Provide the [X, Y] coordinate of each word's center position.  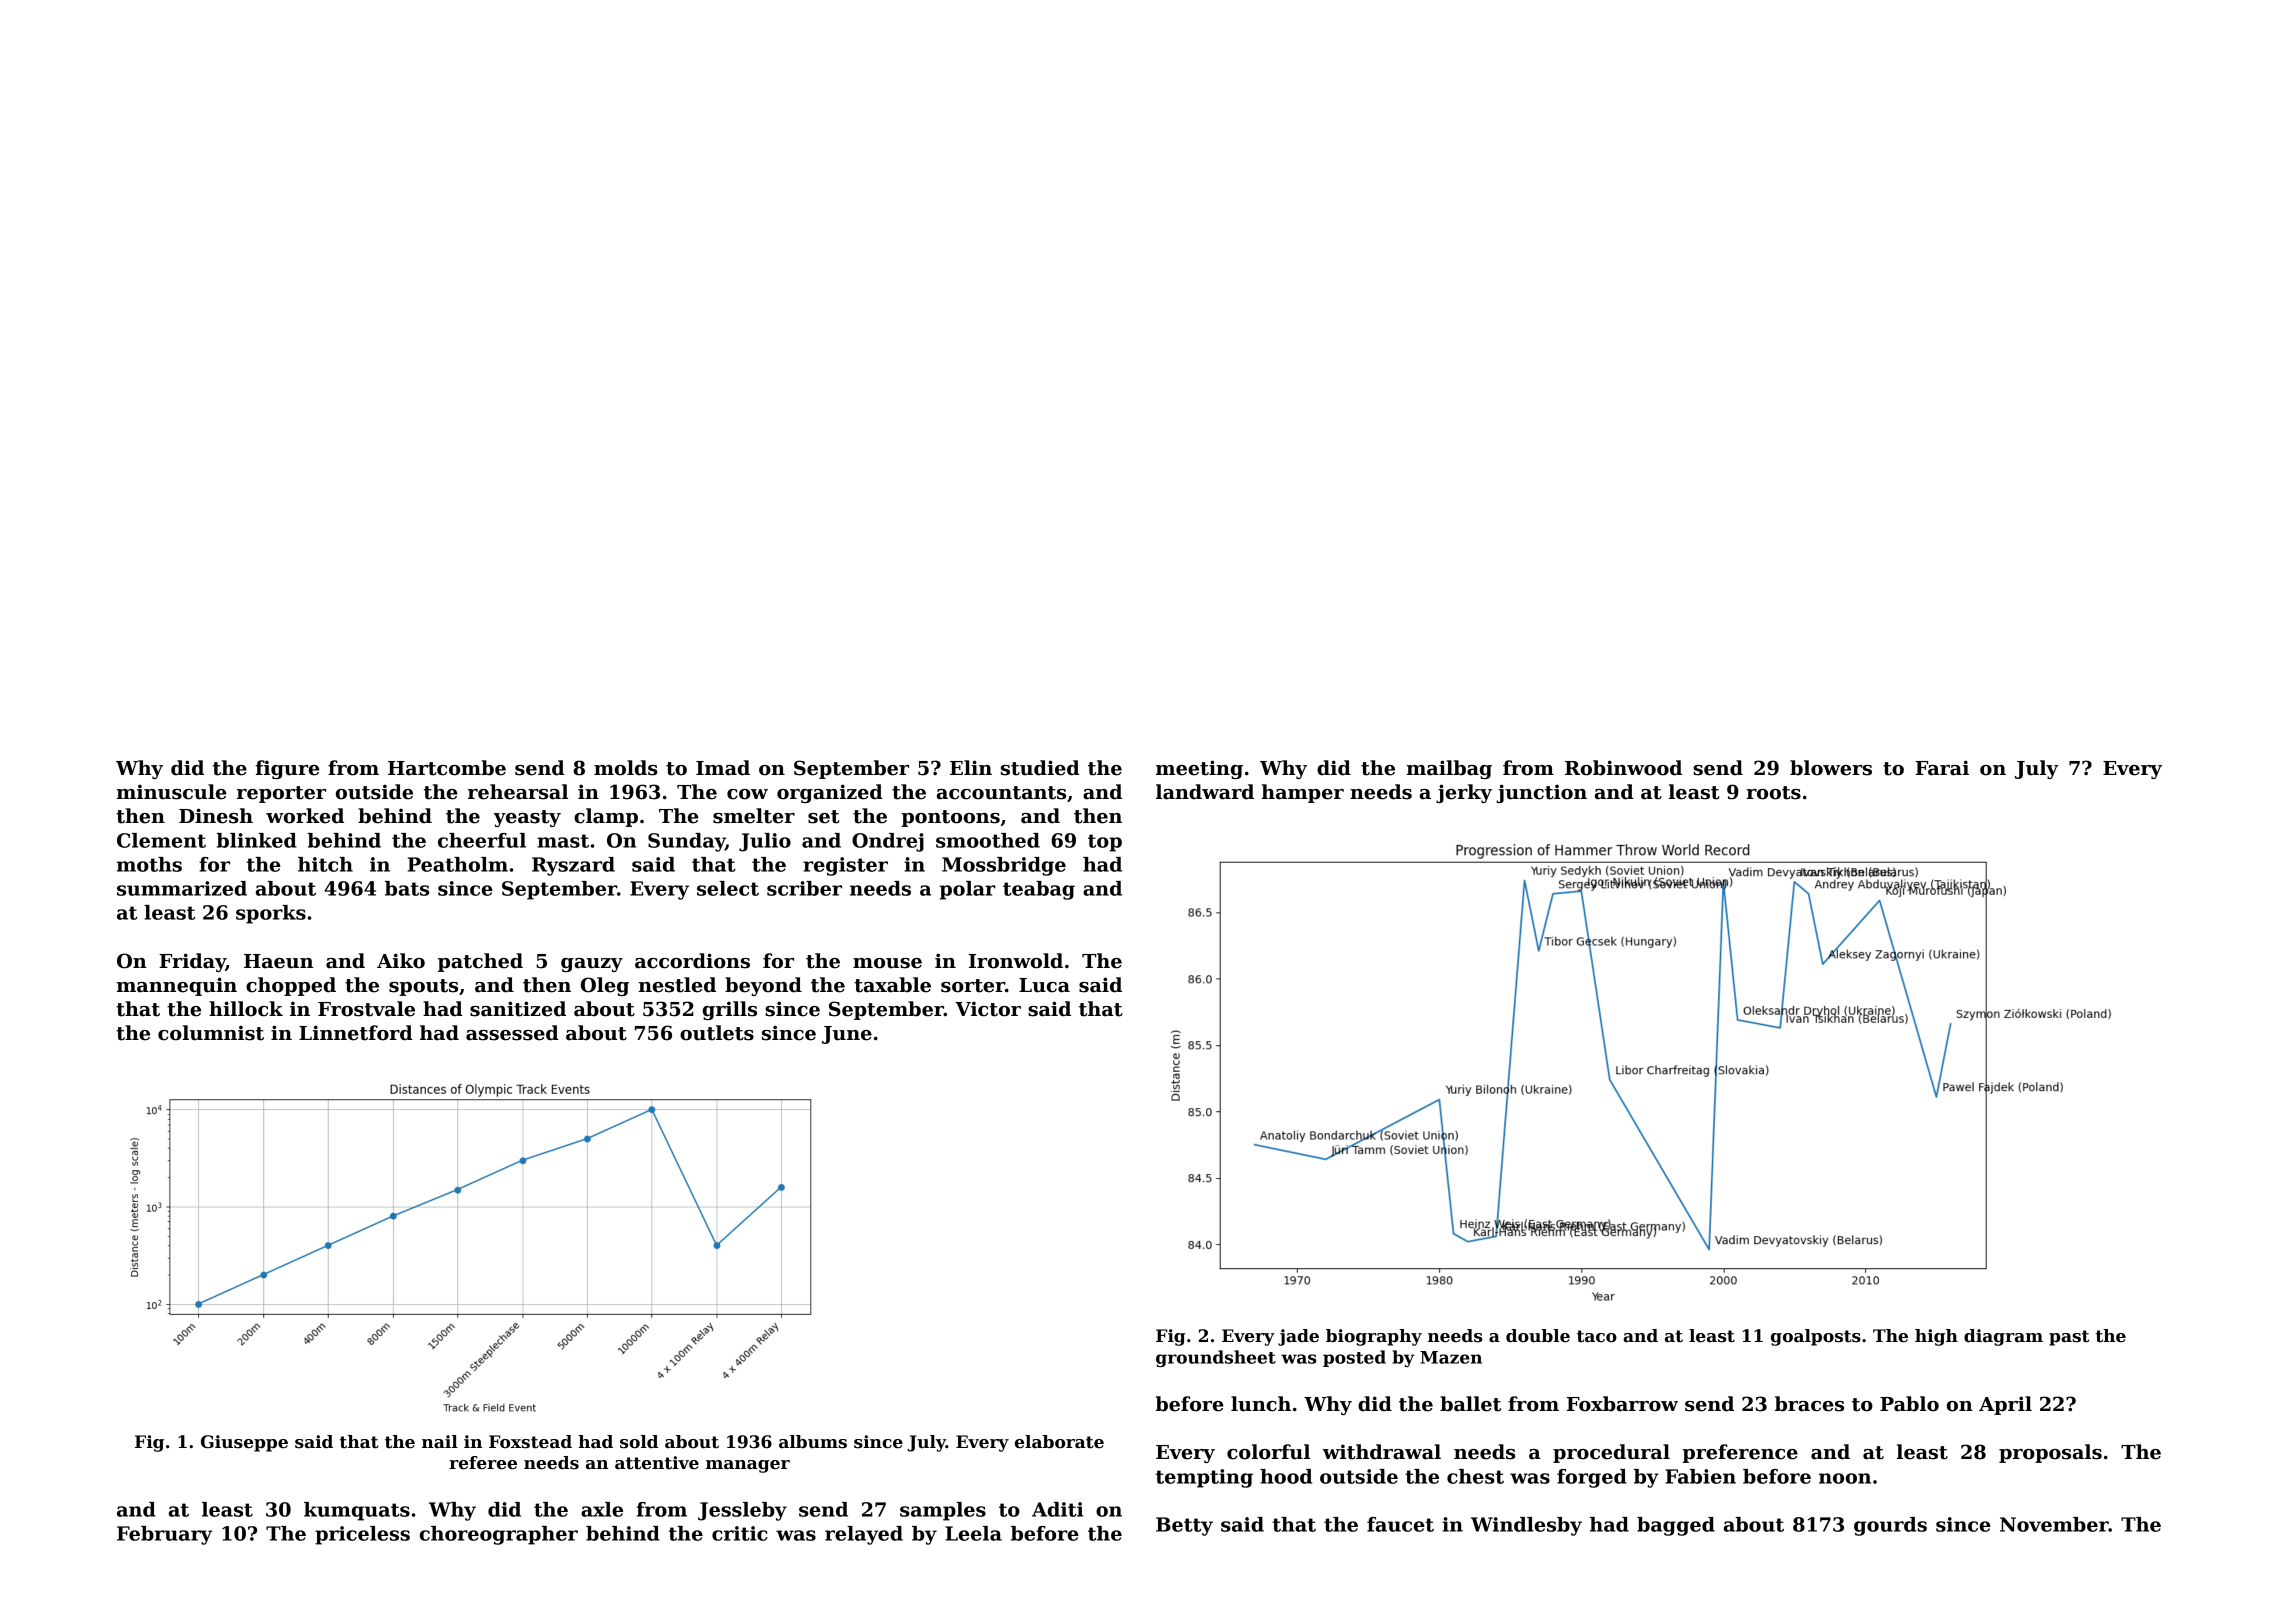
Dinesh [216, 816]
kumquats [357, 1511]
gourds [1890, 1526]
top [1105, 843]
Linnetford [356, 1033]
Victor [988, 1009]
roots [1773, 793]
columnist [211, 1033]
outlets [717, 1033]
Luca [1044, 985]
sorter [973, 986]
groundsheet [1216, 1358]
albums [813, 1442]
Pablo [1909, 1404]
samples [943, 1511]
